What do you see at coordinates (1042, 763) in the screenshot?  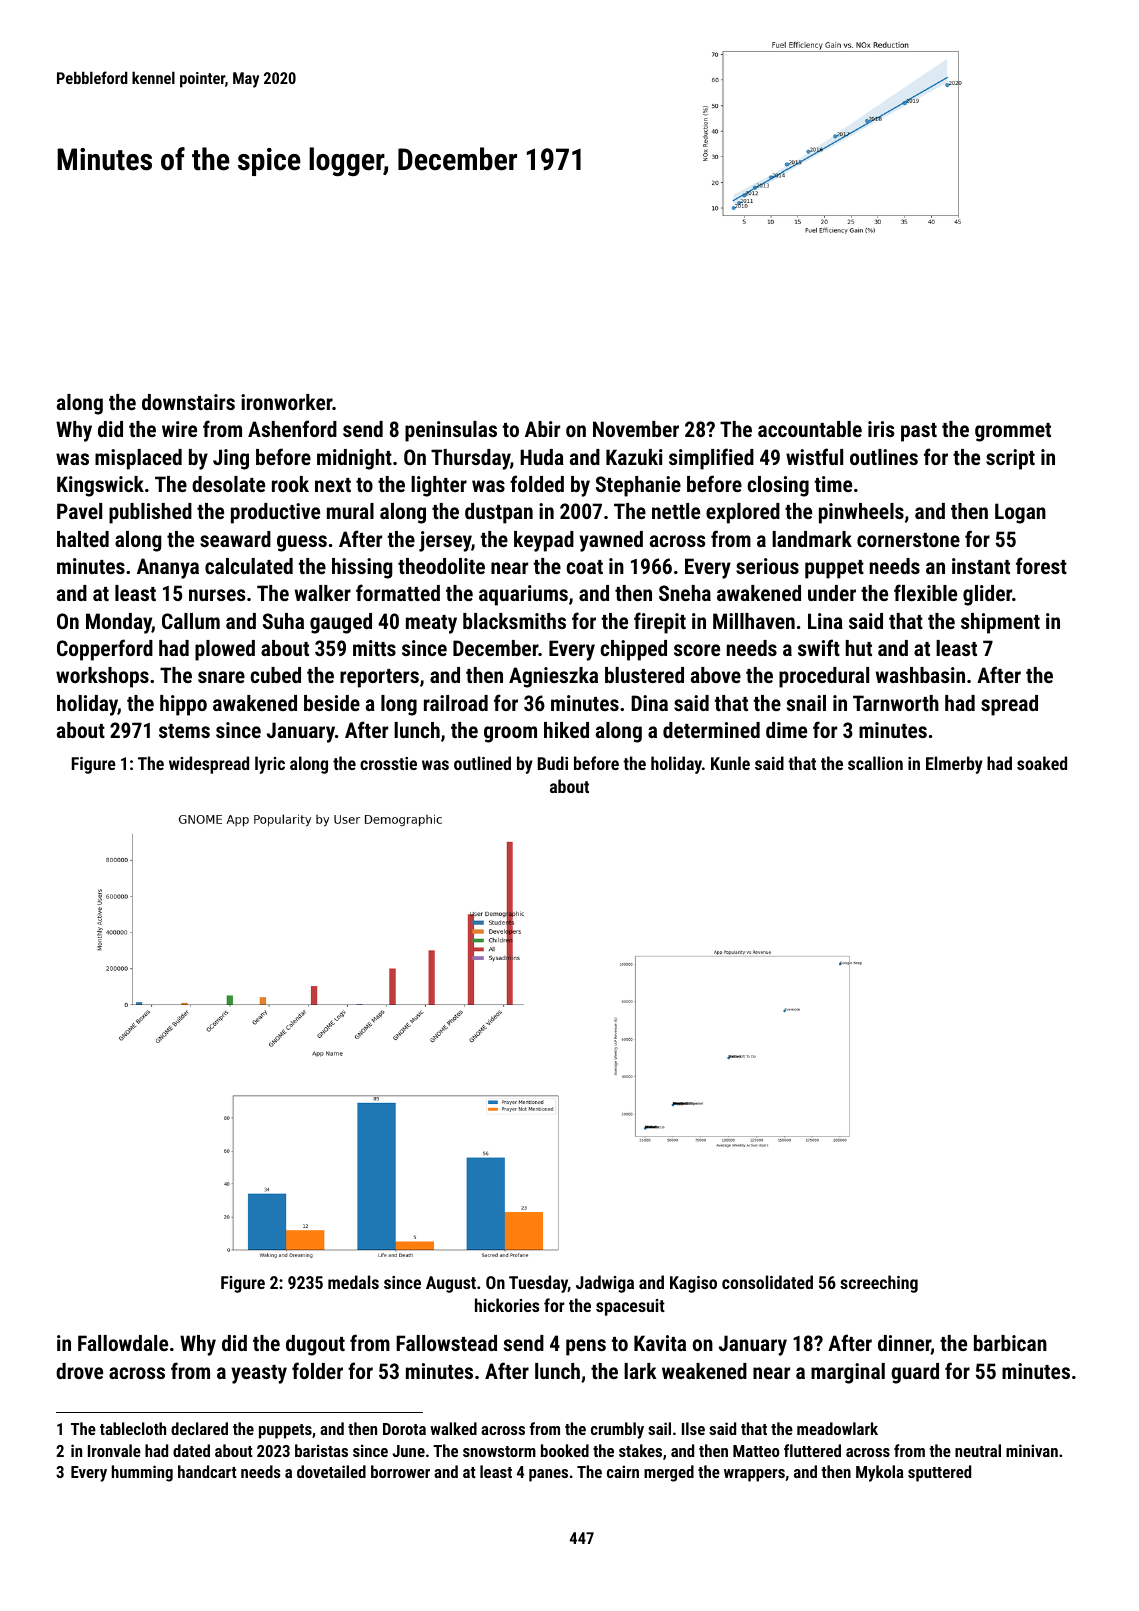 I see `soaked` at bounding box center [1042, 763].
